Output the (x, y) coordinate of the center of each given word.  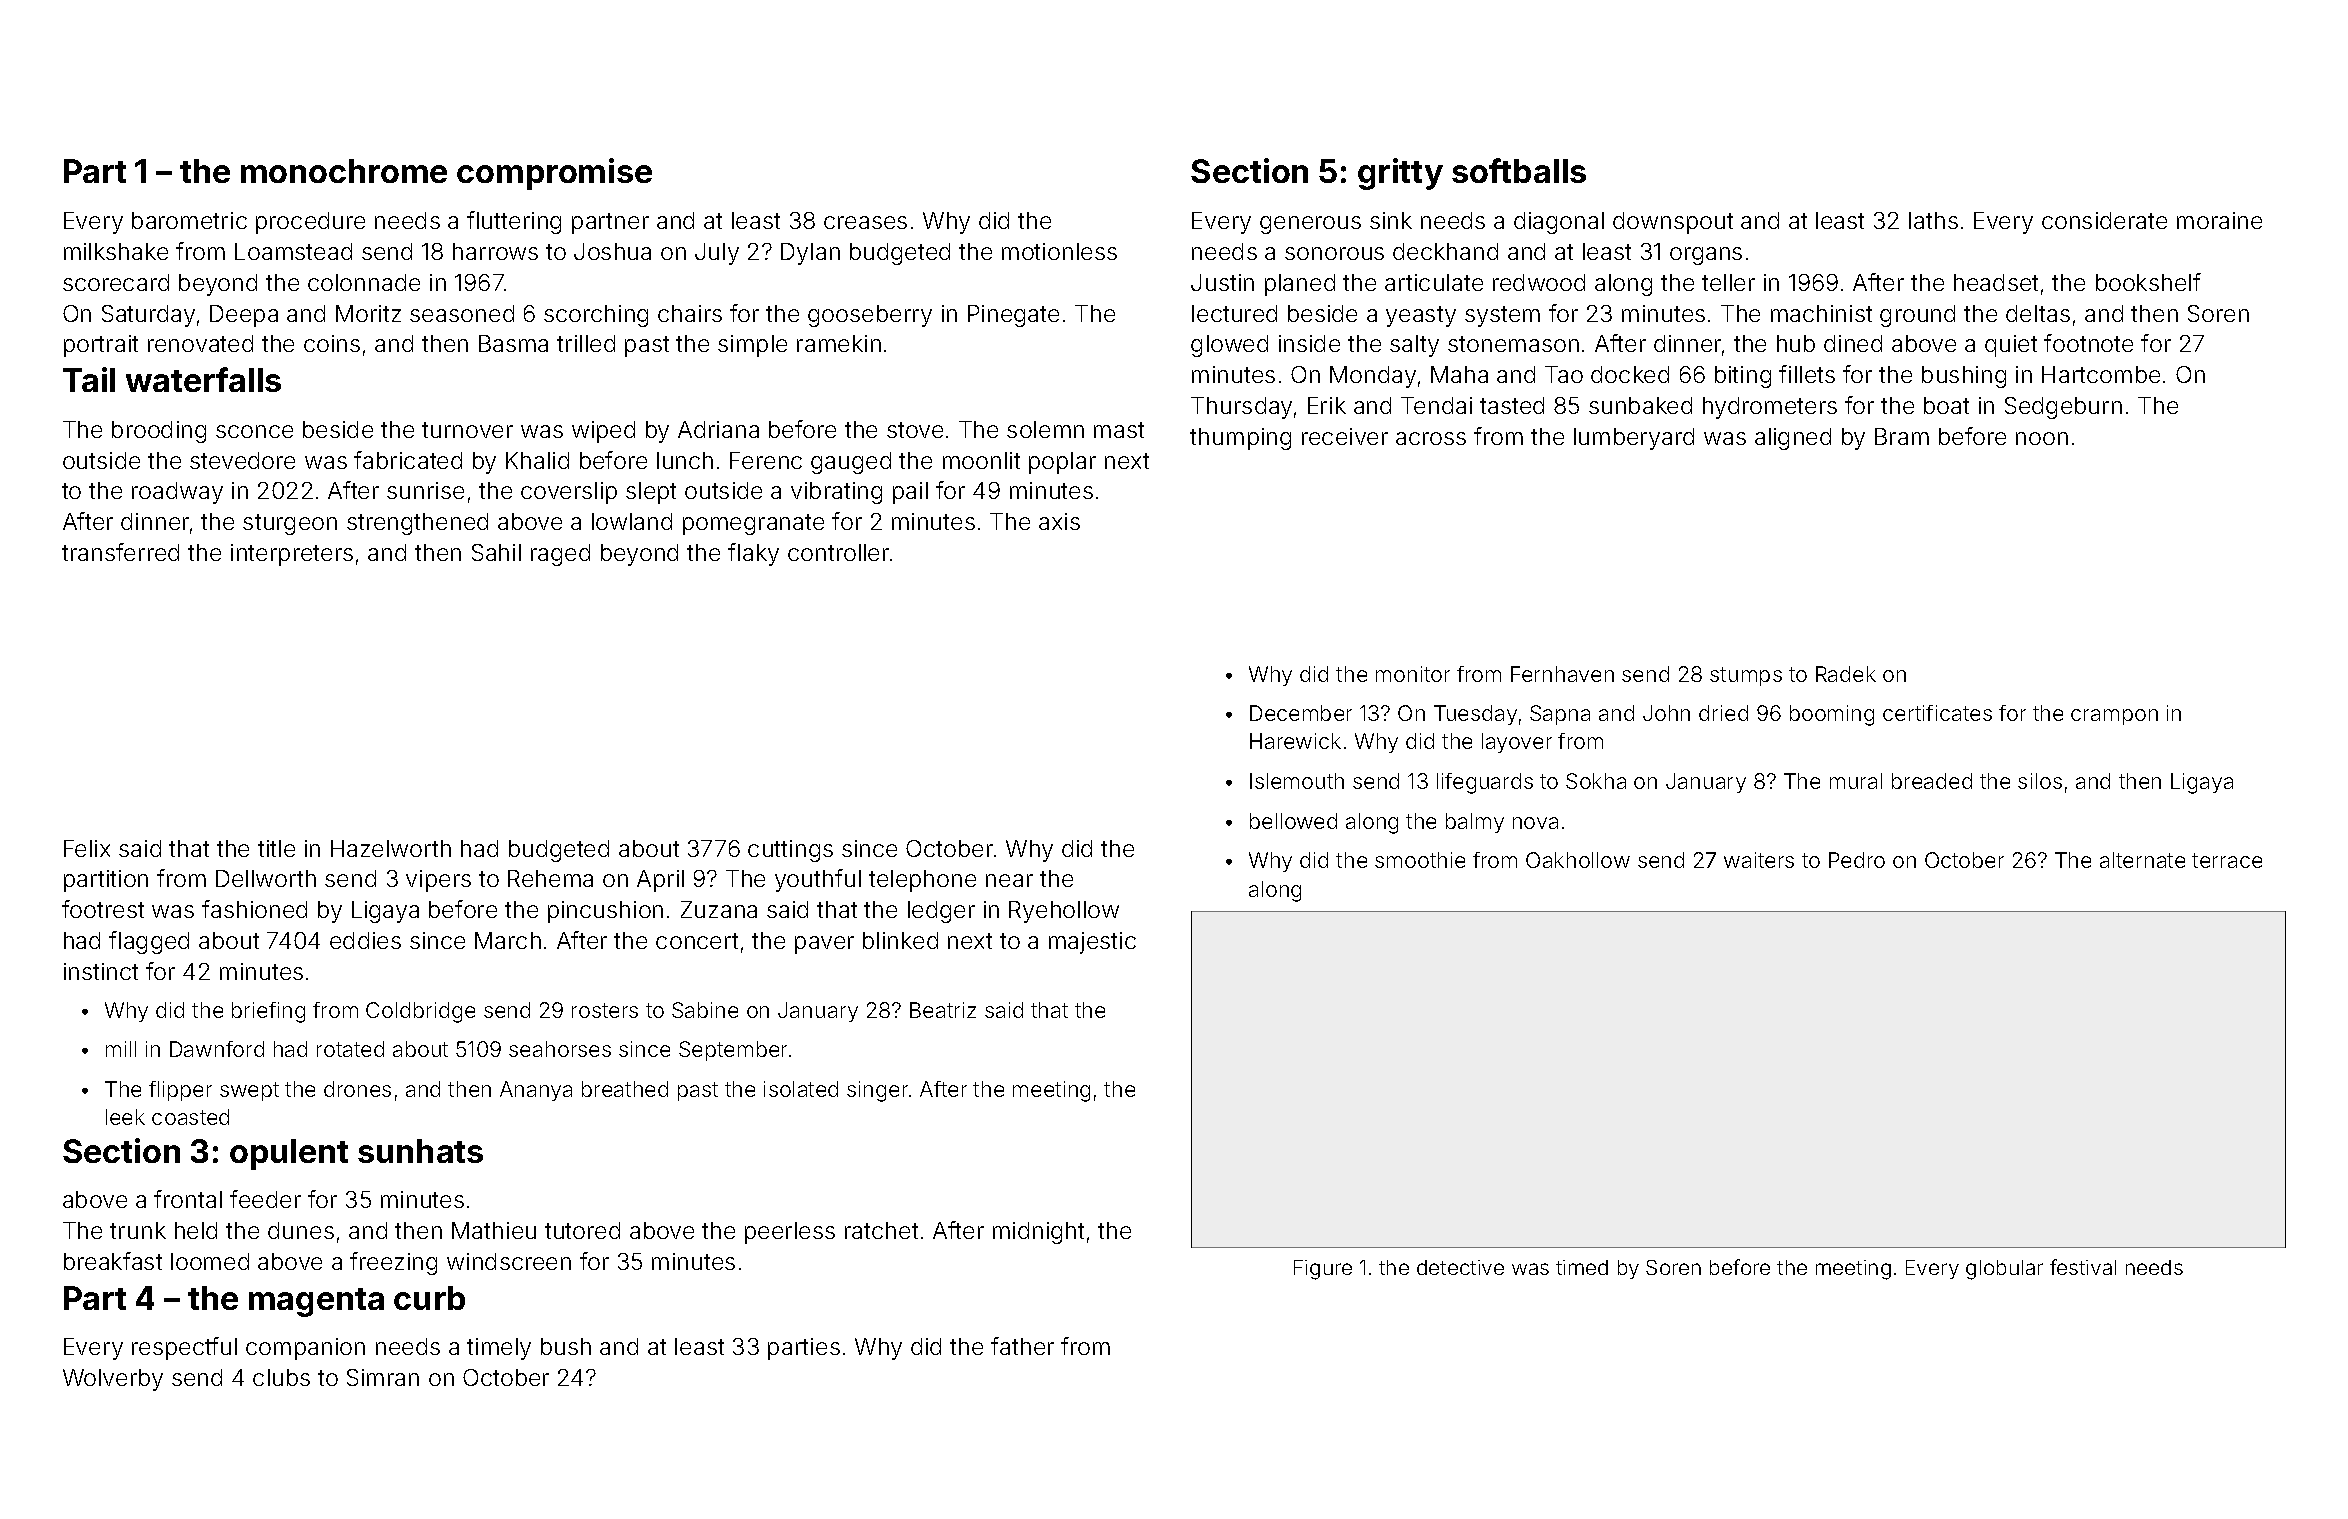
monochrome (344, 171)
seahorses (560, 1049)
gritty (1400, 174)
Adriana (718, 429)
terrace (2227, 860)
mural (1856, 781)
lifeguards (1485, 783)
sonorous (1334, 253)
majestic (1092, 943)
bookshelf (2148, 282)
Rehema (550, 878)
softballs (1519, 170)
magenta (316, 1302)
